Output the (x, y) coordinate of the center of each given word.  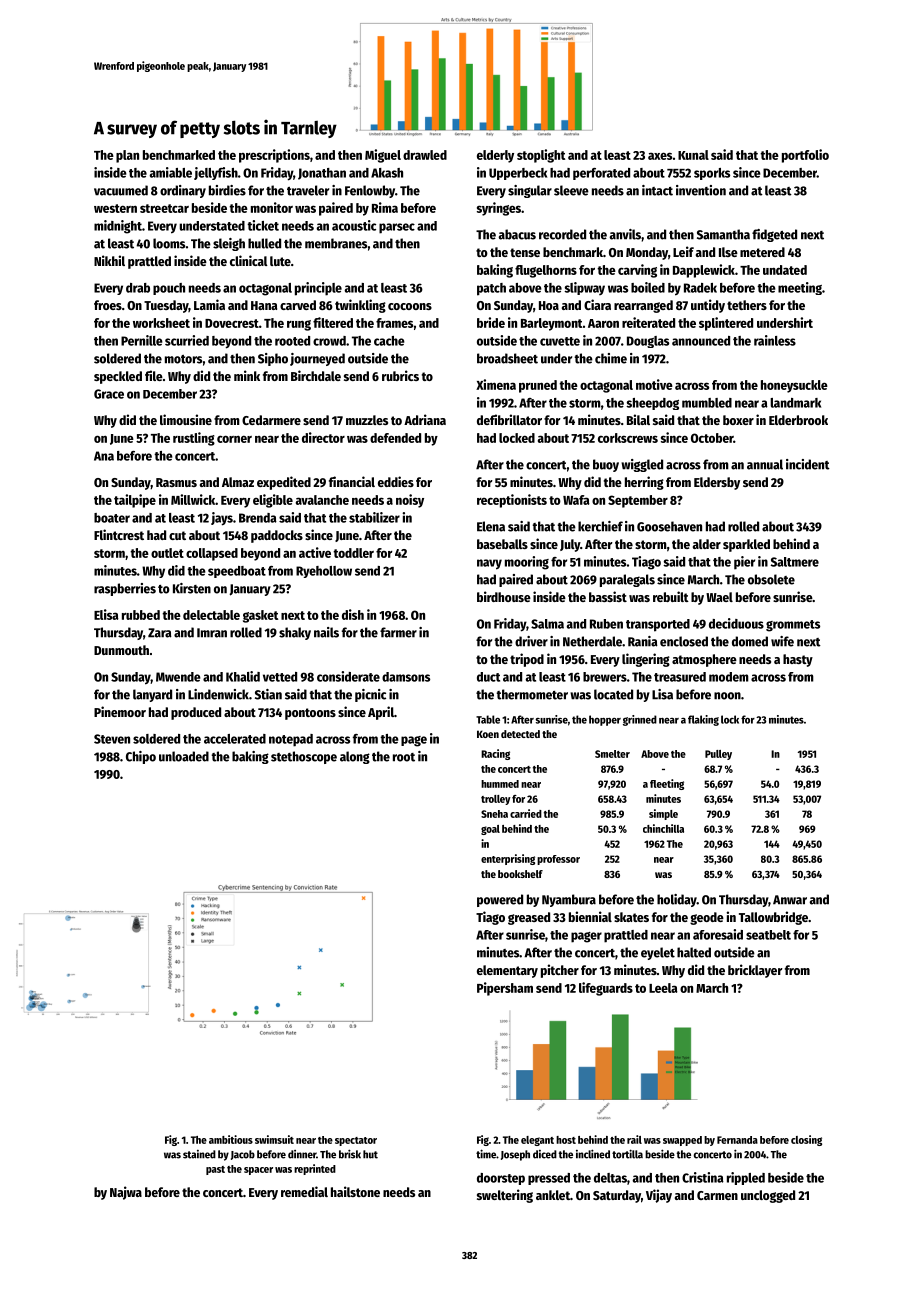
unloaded (184, 756)
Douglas (648, 342)
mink (247, 375)
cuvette (560, 341)
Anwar (790, 900)
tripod (527, 660)
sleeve (571, 190)
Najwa (126, 1193)
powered (500, 900)
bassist (608, 596)
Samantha (723, 234)
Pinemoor (120, 711)
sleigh (229, 244)
